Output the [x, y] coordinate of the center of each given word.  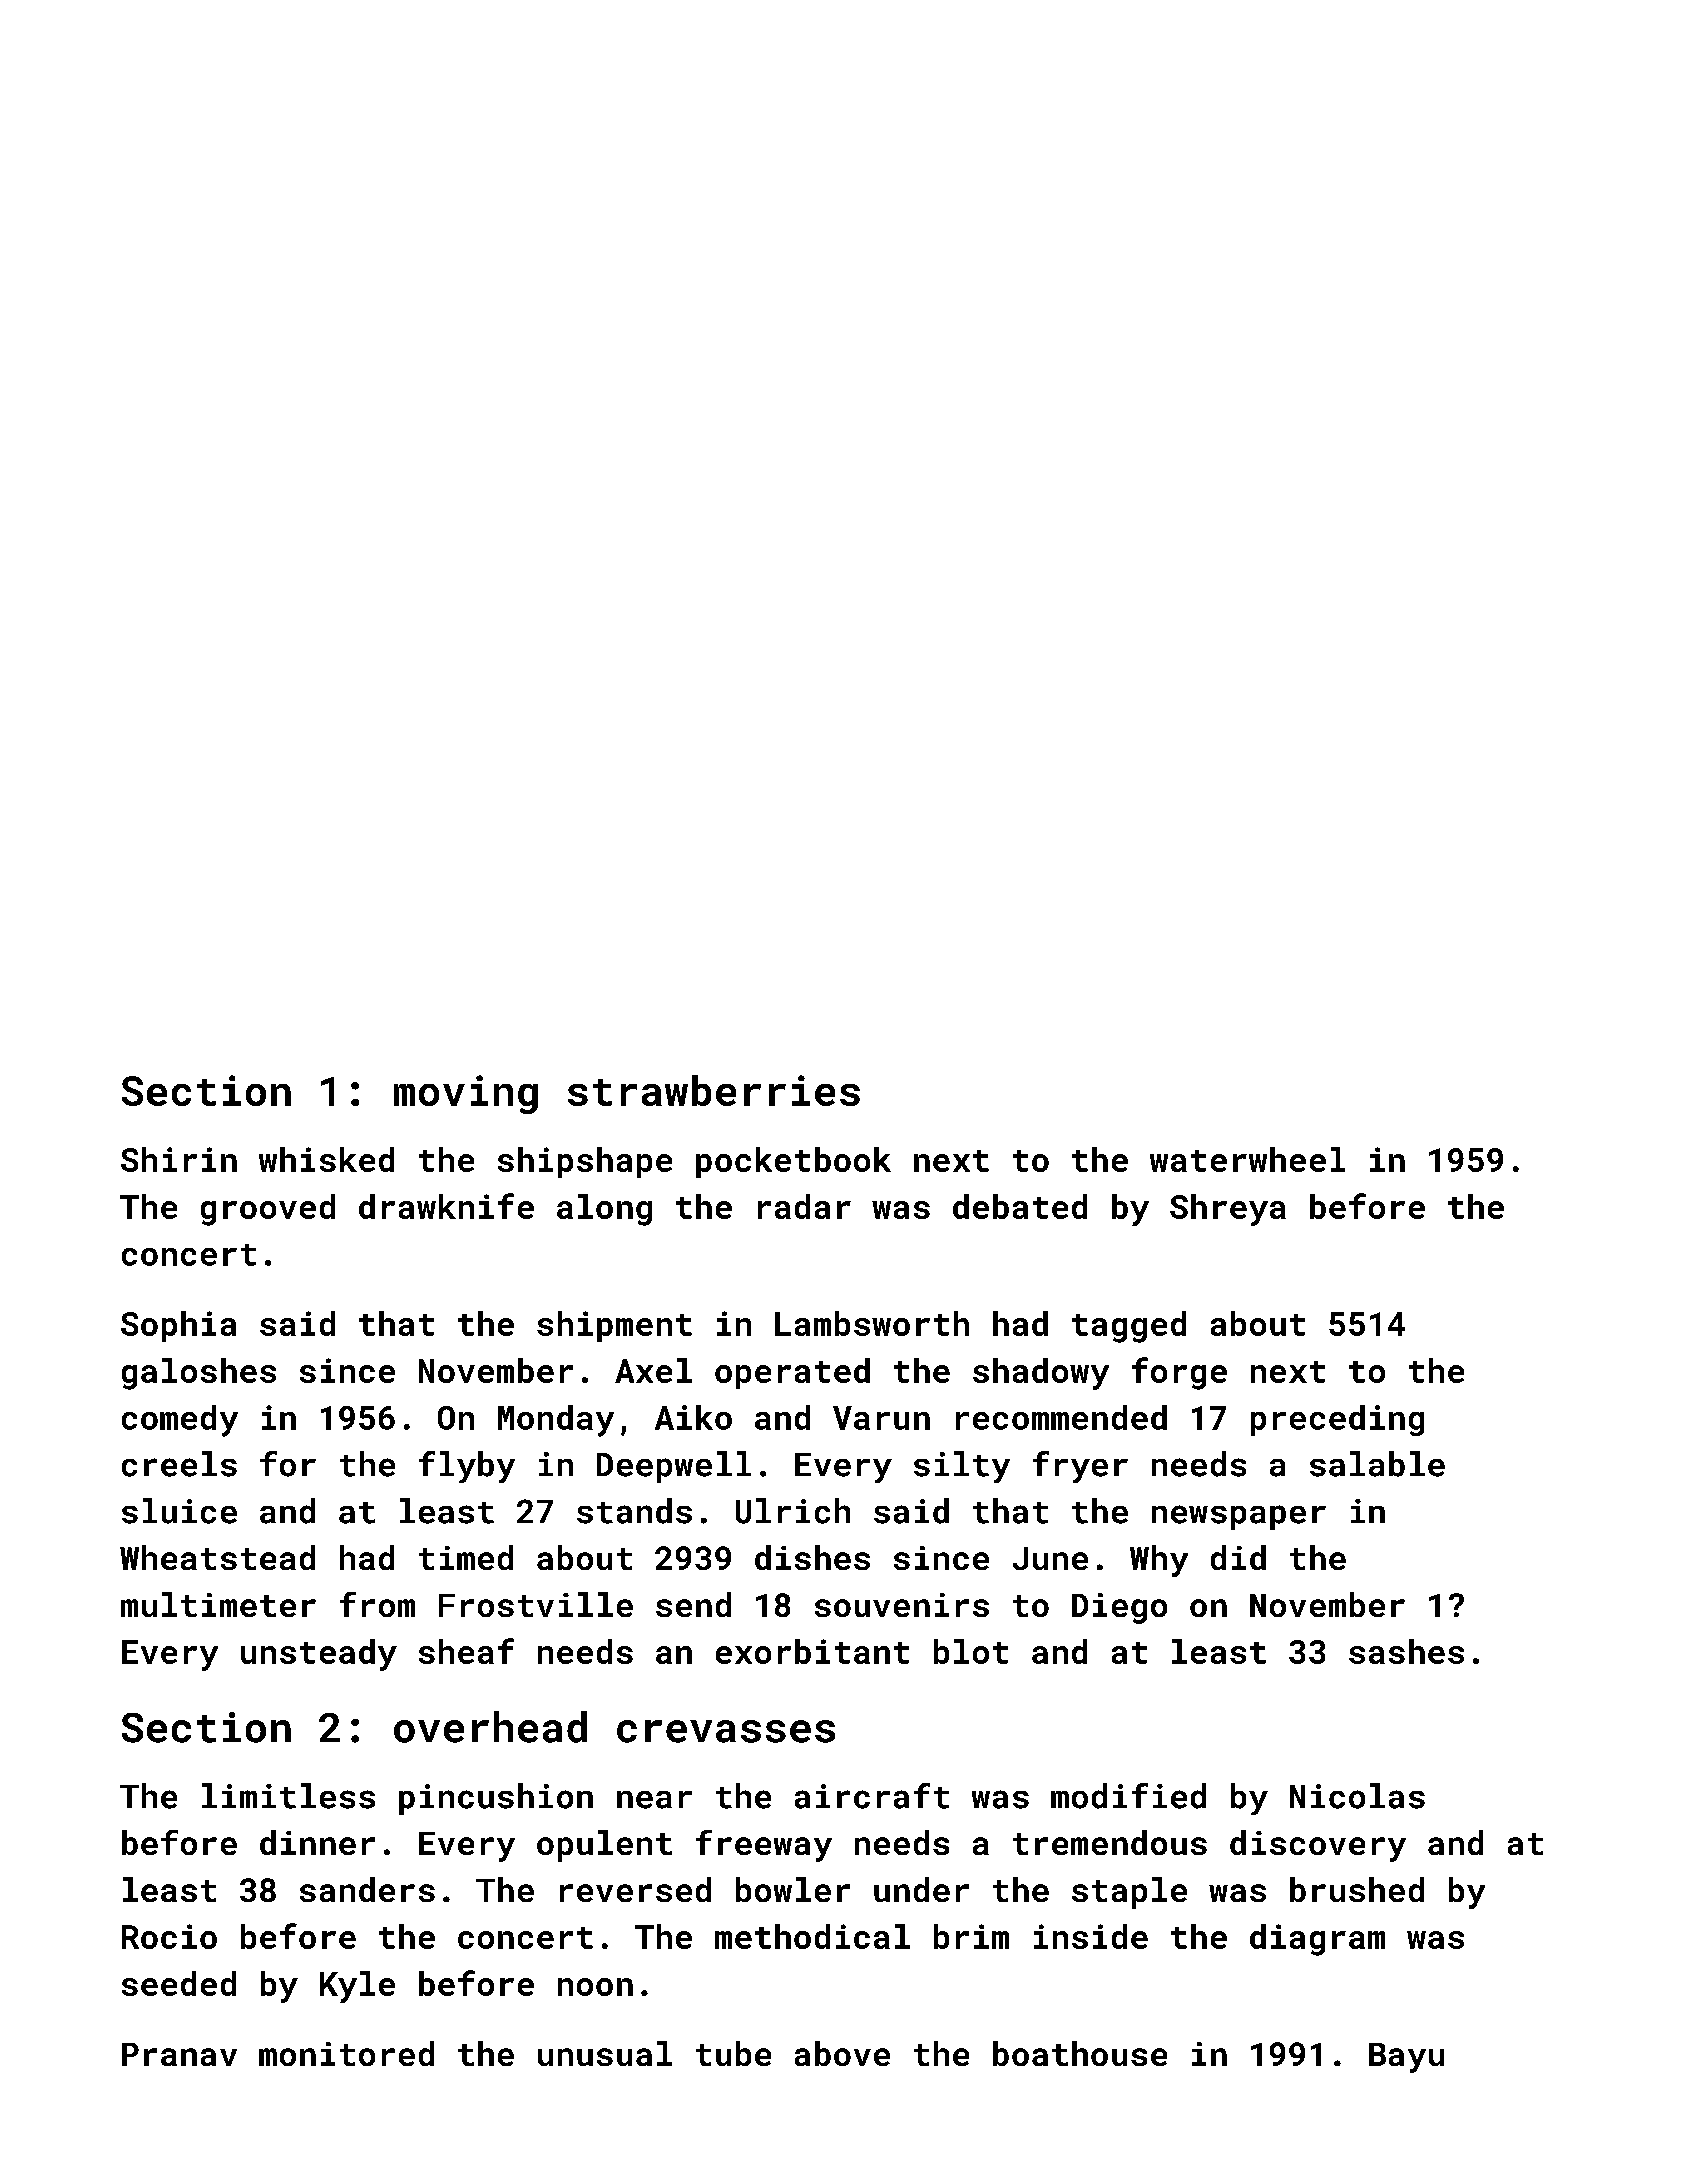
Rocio [169, 1936]
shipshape [585, 1162]
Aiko [693, 1417]
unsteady [319, 1655]
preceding [1337, 1420]
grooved [268, 1210]
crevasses [726, 1731]
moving [466, 1094]
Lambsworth [872, 1323]
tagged [1129, 1327]
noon [595, 1987]
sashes [1406, 1651]
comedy [180, 1421]
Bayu [1406, 2058]
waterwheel [1247, 1159]
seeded [179, 1983]
